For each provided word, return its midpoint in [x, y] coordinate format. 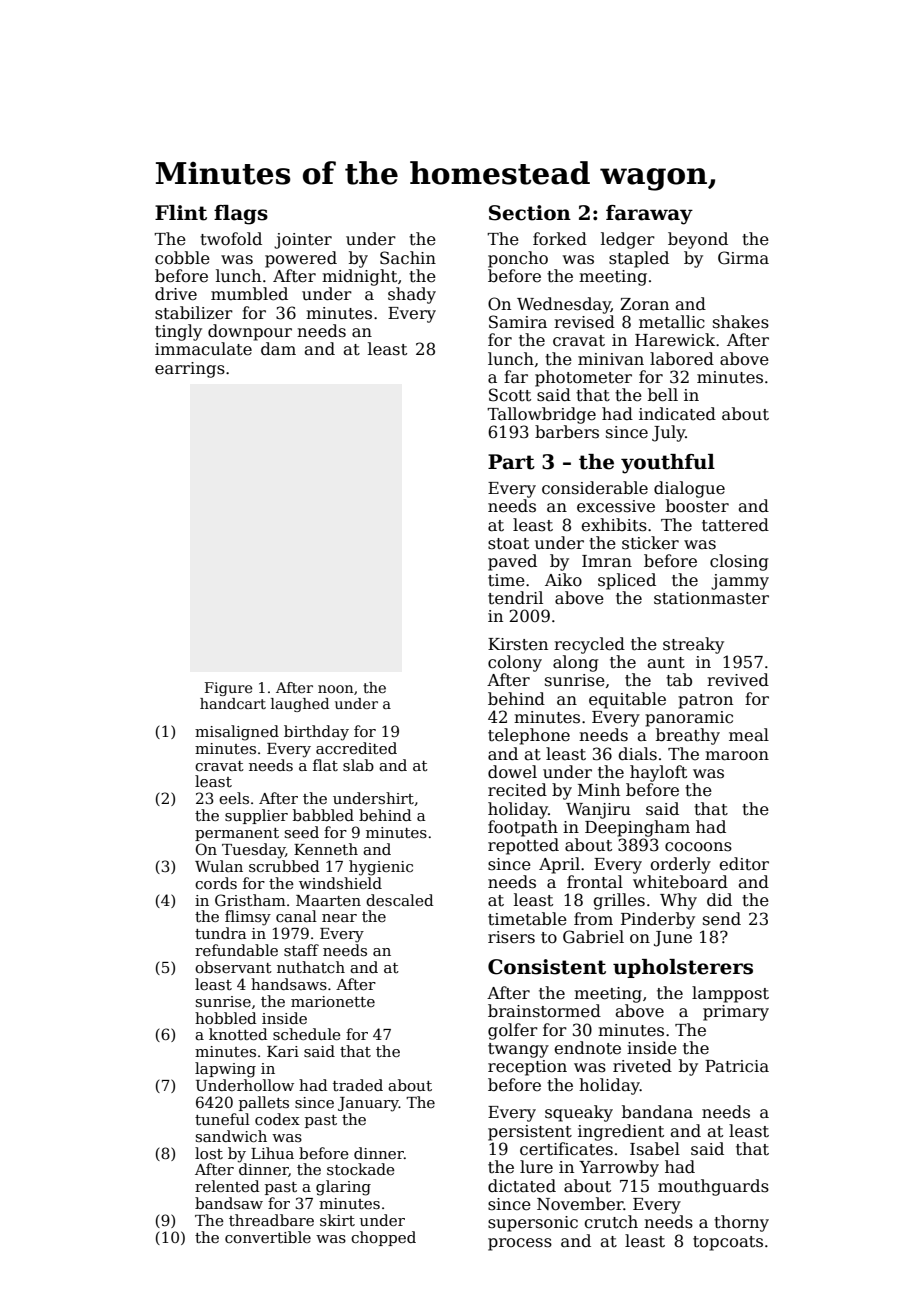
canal [296, 916]
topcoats [728, 1243]
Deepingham [637, 828]
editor [744, 864]
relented [227, 1186]
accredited [356, 748]
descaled [400, 900]
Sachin [408, 258]
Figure [228, 689]
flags [241, 215]
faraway [649, 215]
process [520, 1244]
